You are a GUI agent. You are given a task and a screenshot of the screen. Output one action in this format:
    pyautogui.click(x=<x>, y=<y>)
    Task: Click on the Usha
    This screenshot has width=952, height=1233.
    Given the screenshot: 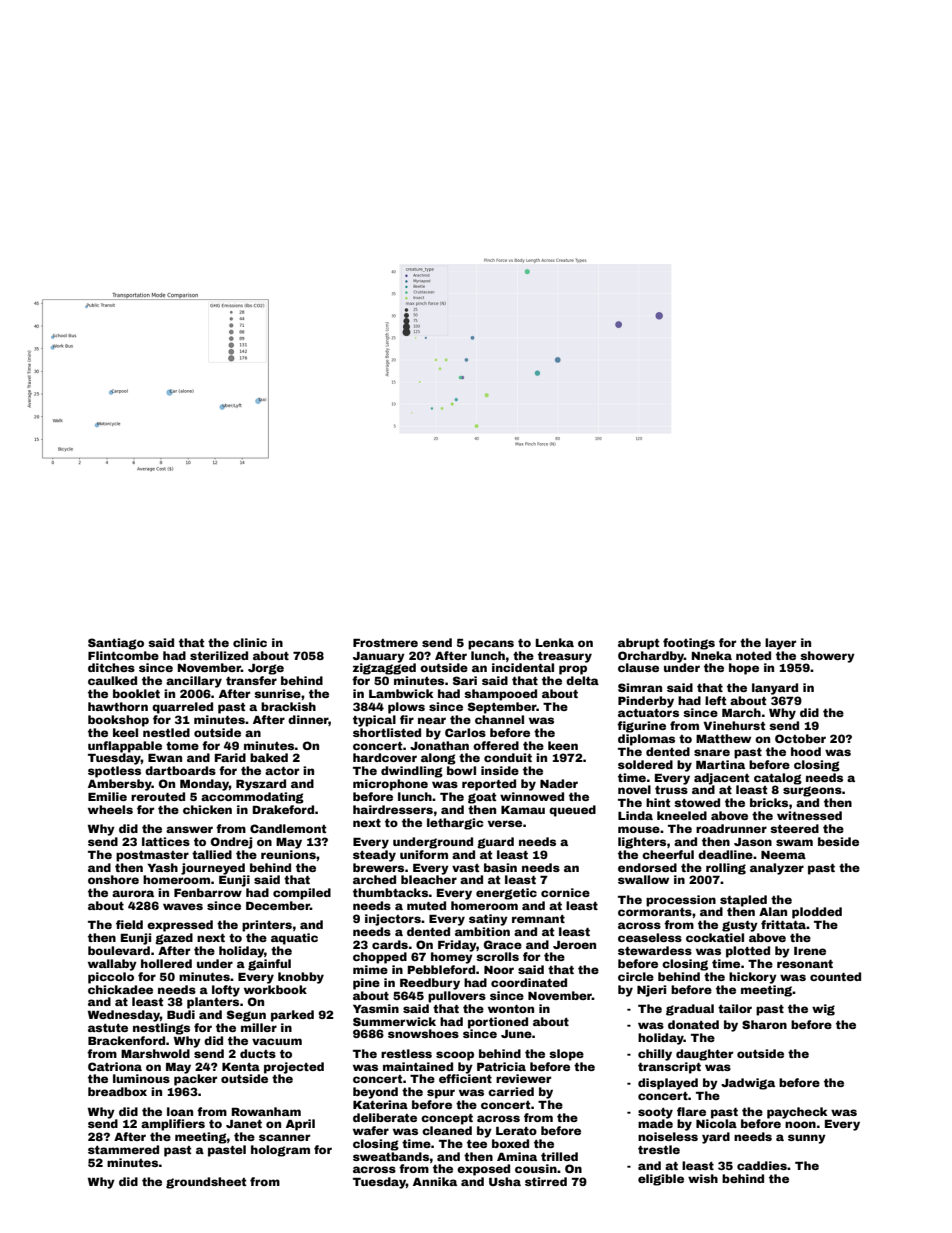 What is the action you would take?
    pyautogui.click(x=505, y=1181)
